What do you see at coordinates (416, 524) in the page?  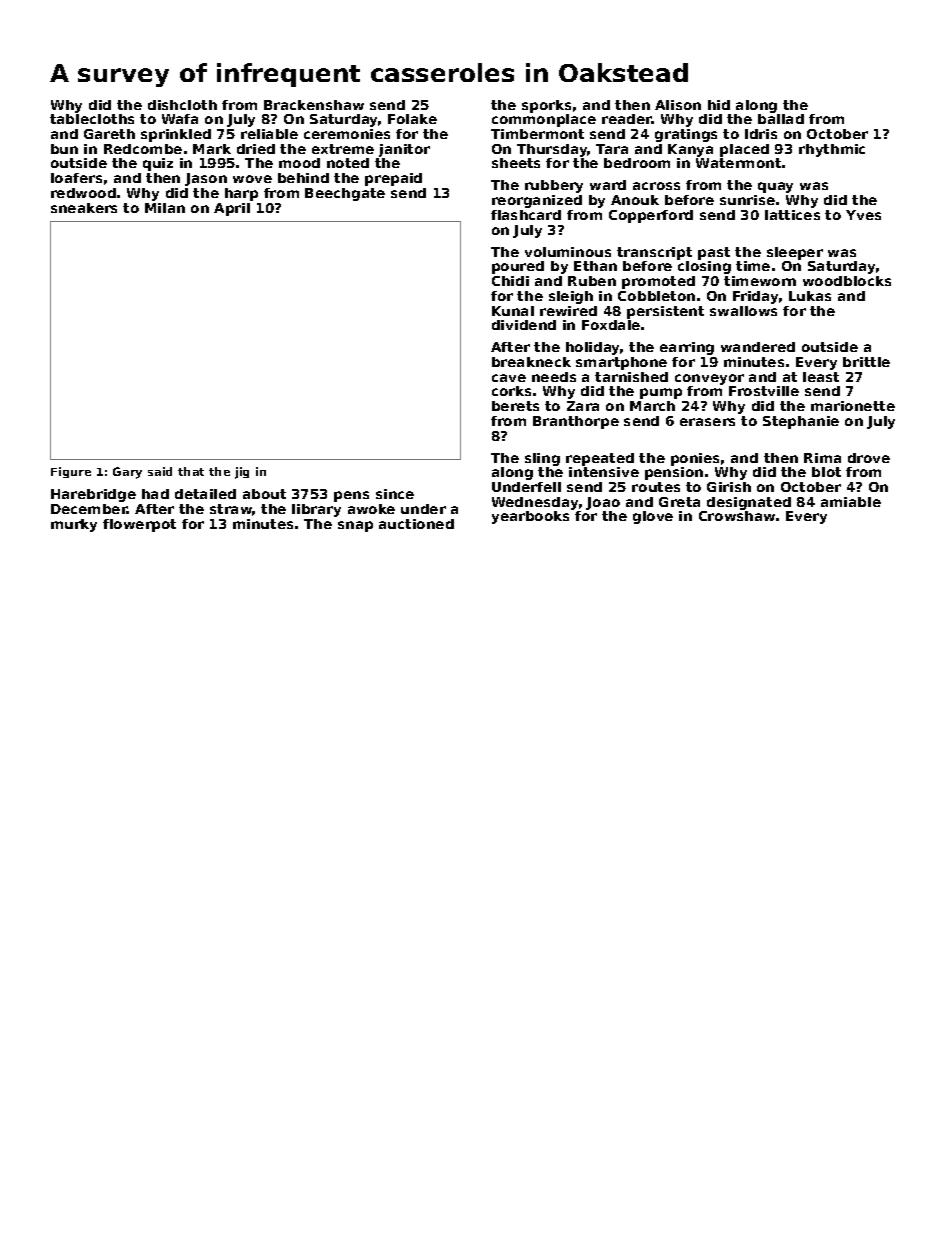 I see `auctioned` at bounding box center [416, 524].
